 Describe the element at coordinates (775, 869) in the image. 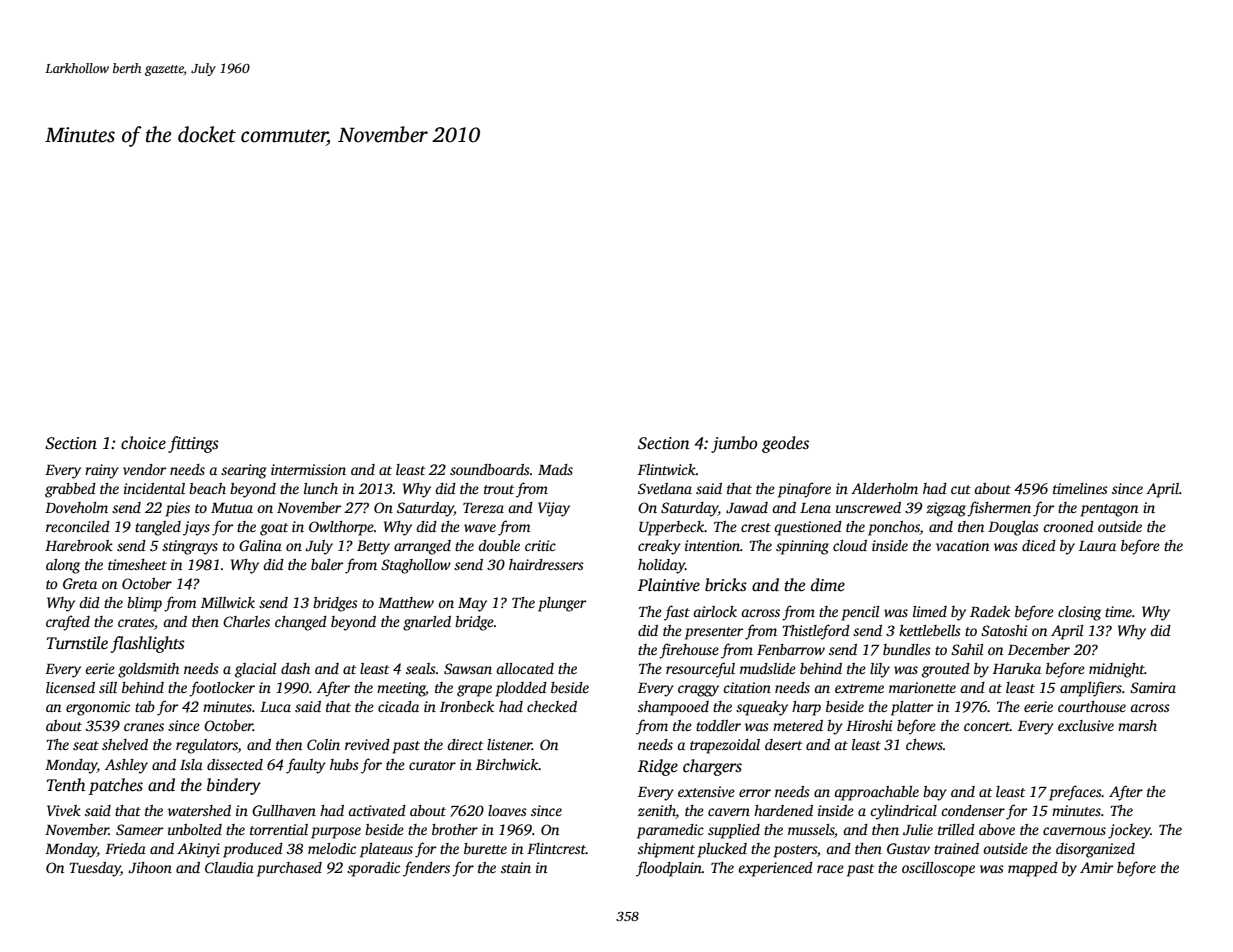

I see `experienced` at that location.
